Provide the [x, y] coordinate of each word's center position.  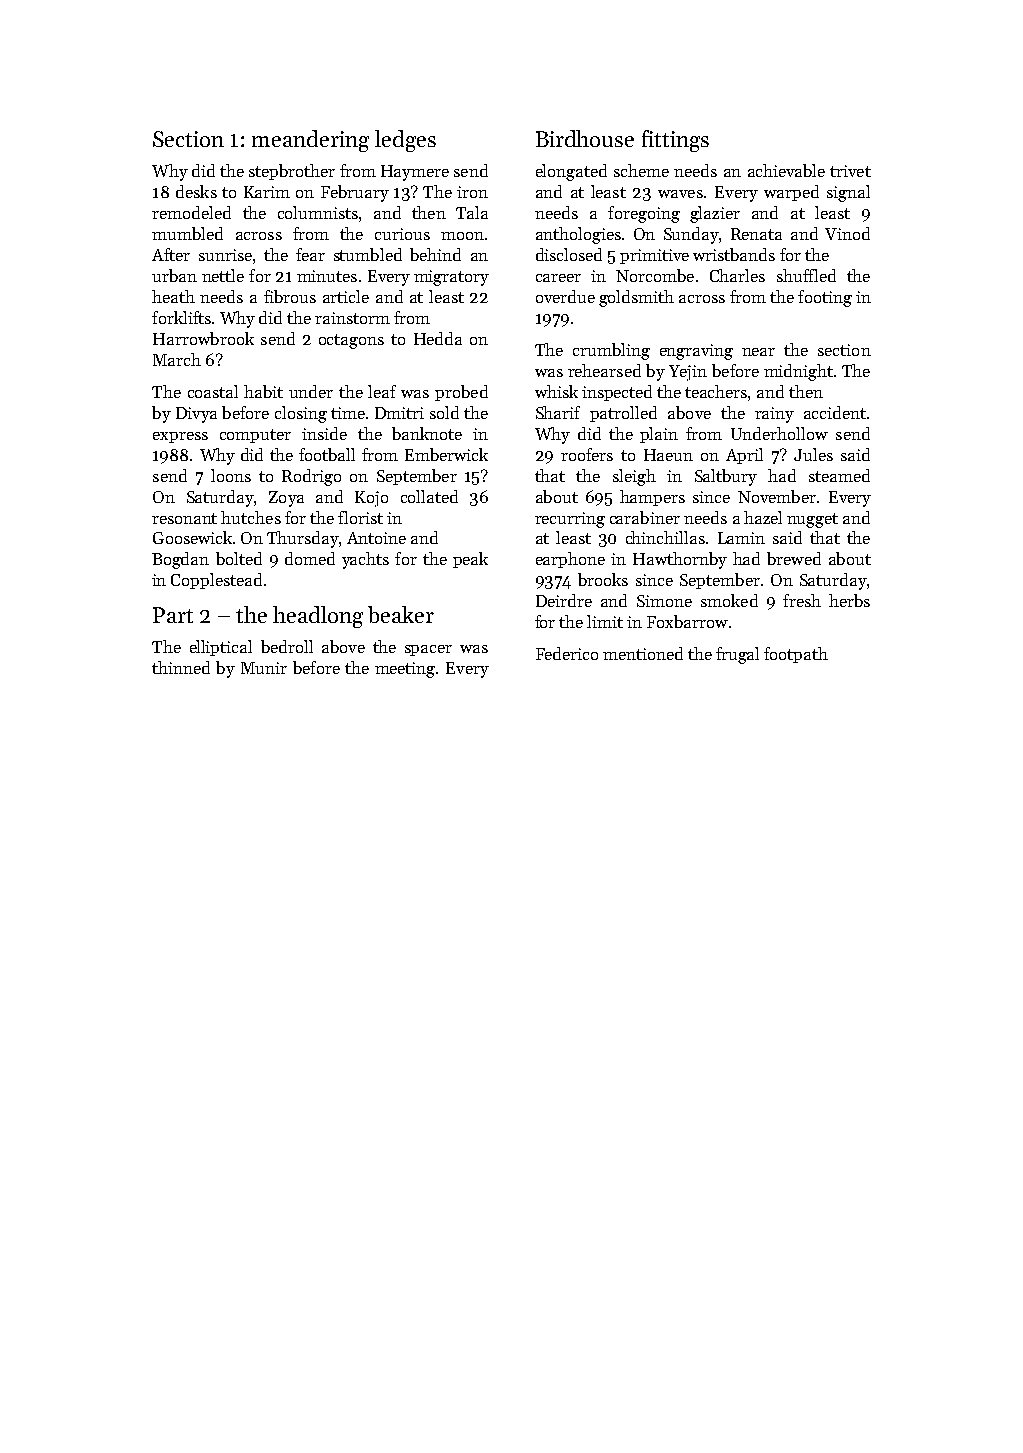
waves [680, 194]
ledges [405, 141]
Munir [264, 668]
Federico [567, 653]
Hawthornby [680, 560]
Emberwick [446, 454]
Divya [196, 415]
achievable [786, 170]
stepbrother [292, 172]
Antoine [376, 538]
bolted [239, 558]
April [744, 456]
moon [462, 236]
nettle [223, 275]
